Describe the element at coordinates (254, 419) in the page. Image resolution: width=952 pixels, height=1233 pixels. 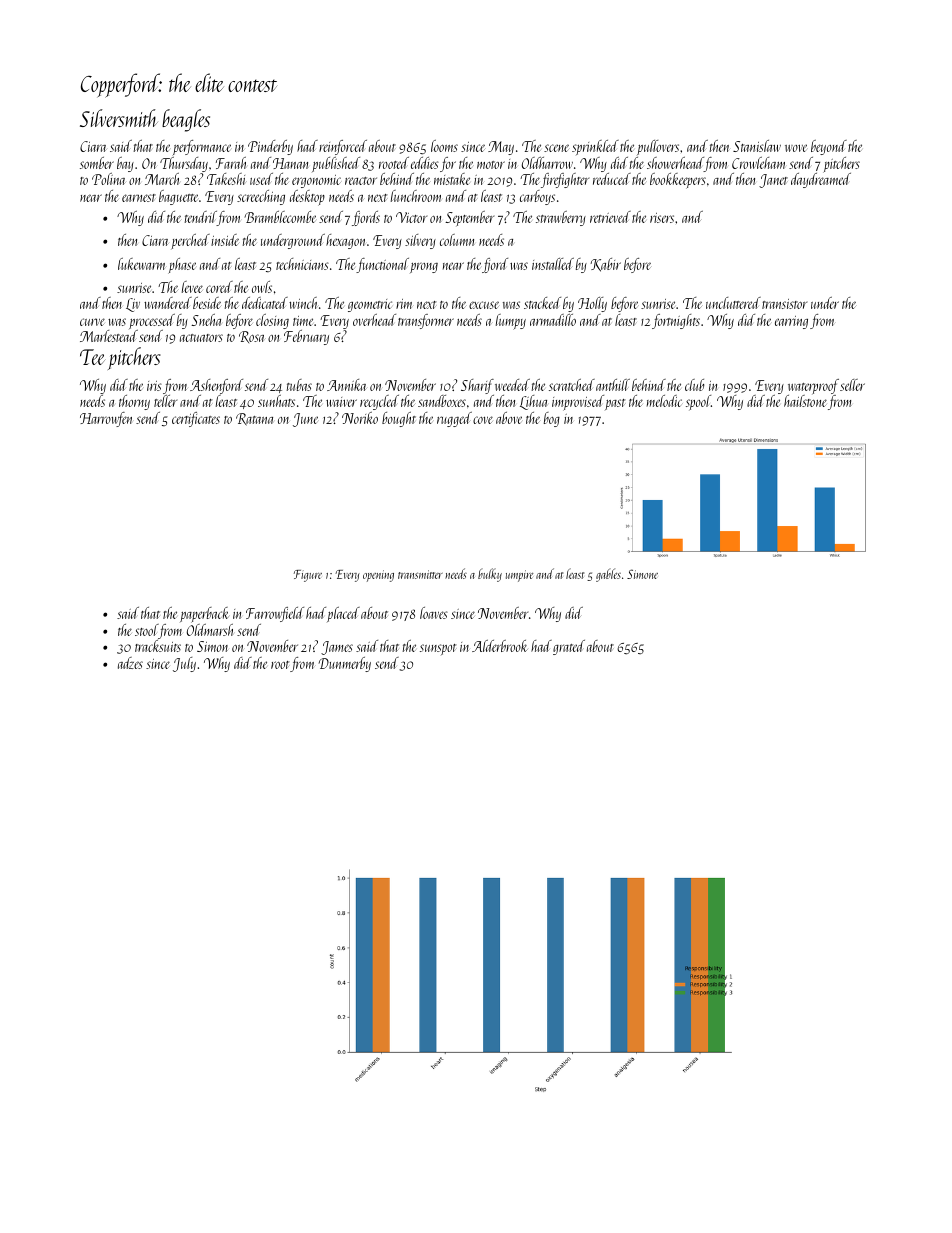
I see `Ratana` at that location.
